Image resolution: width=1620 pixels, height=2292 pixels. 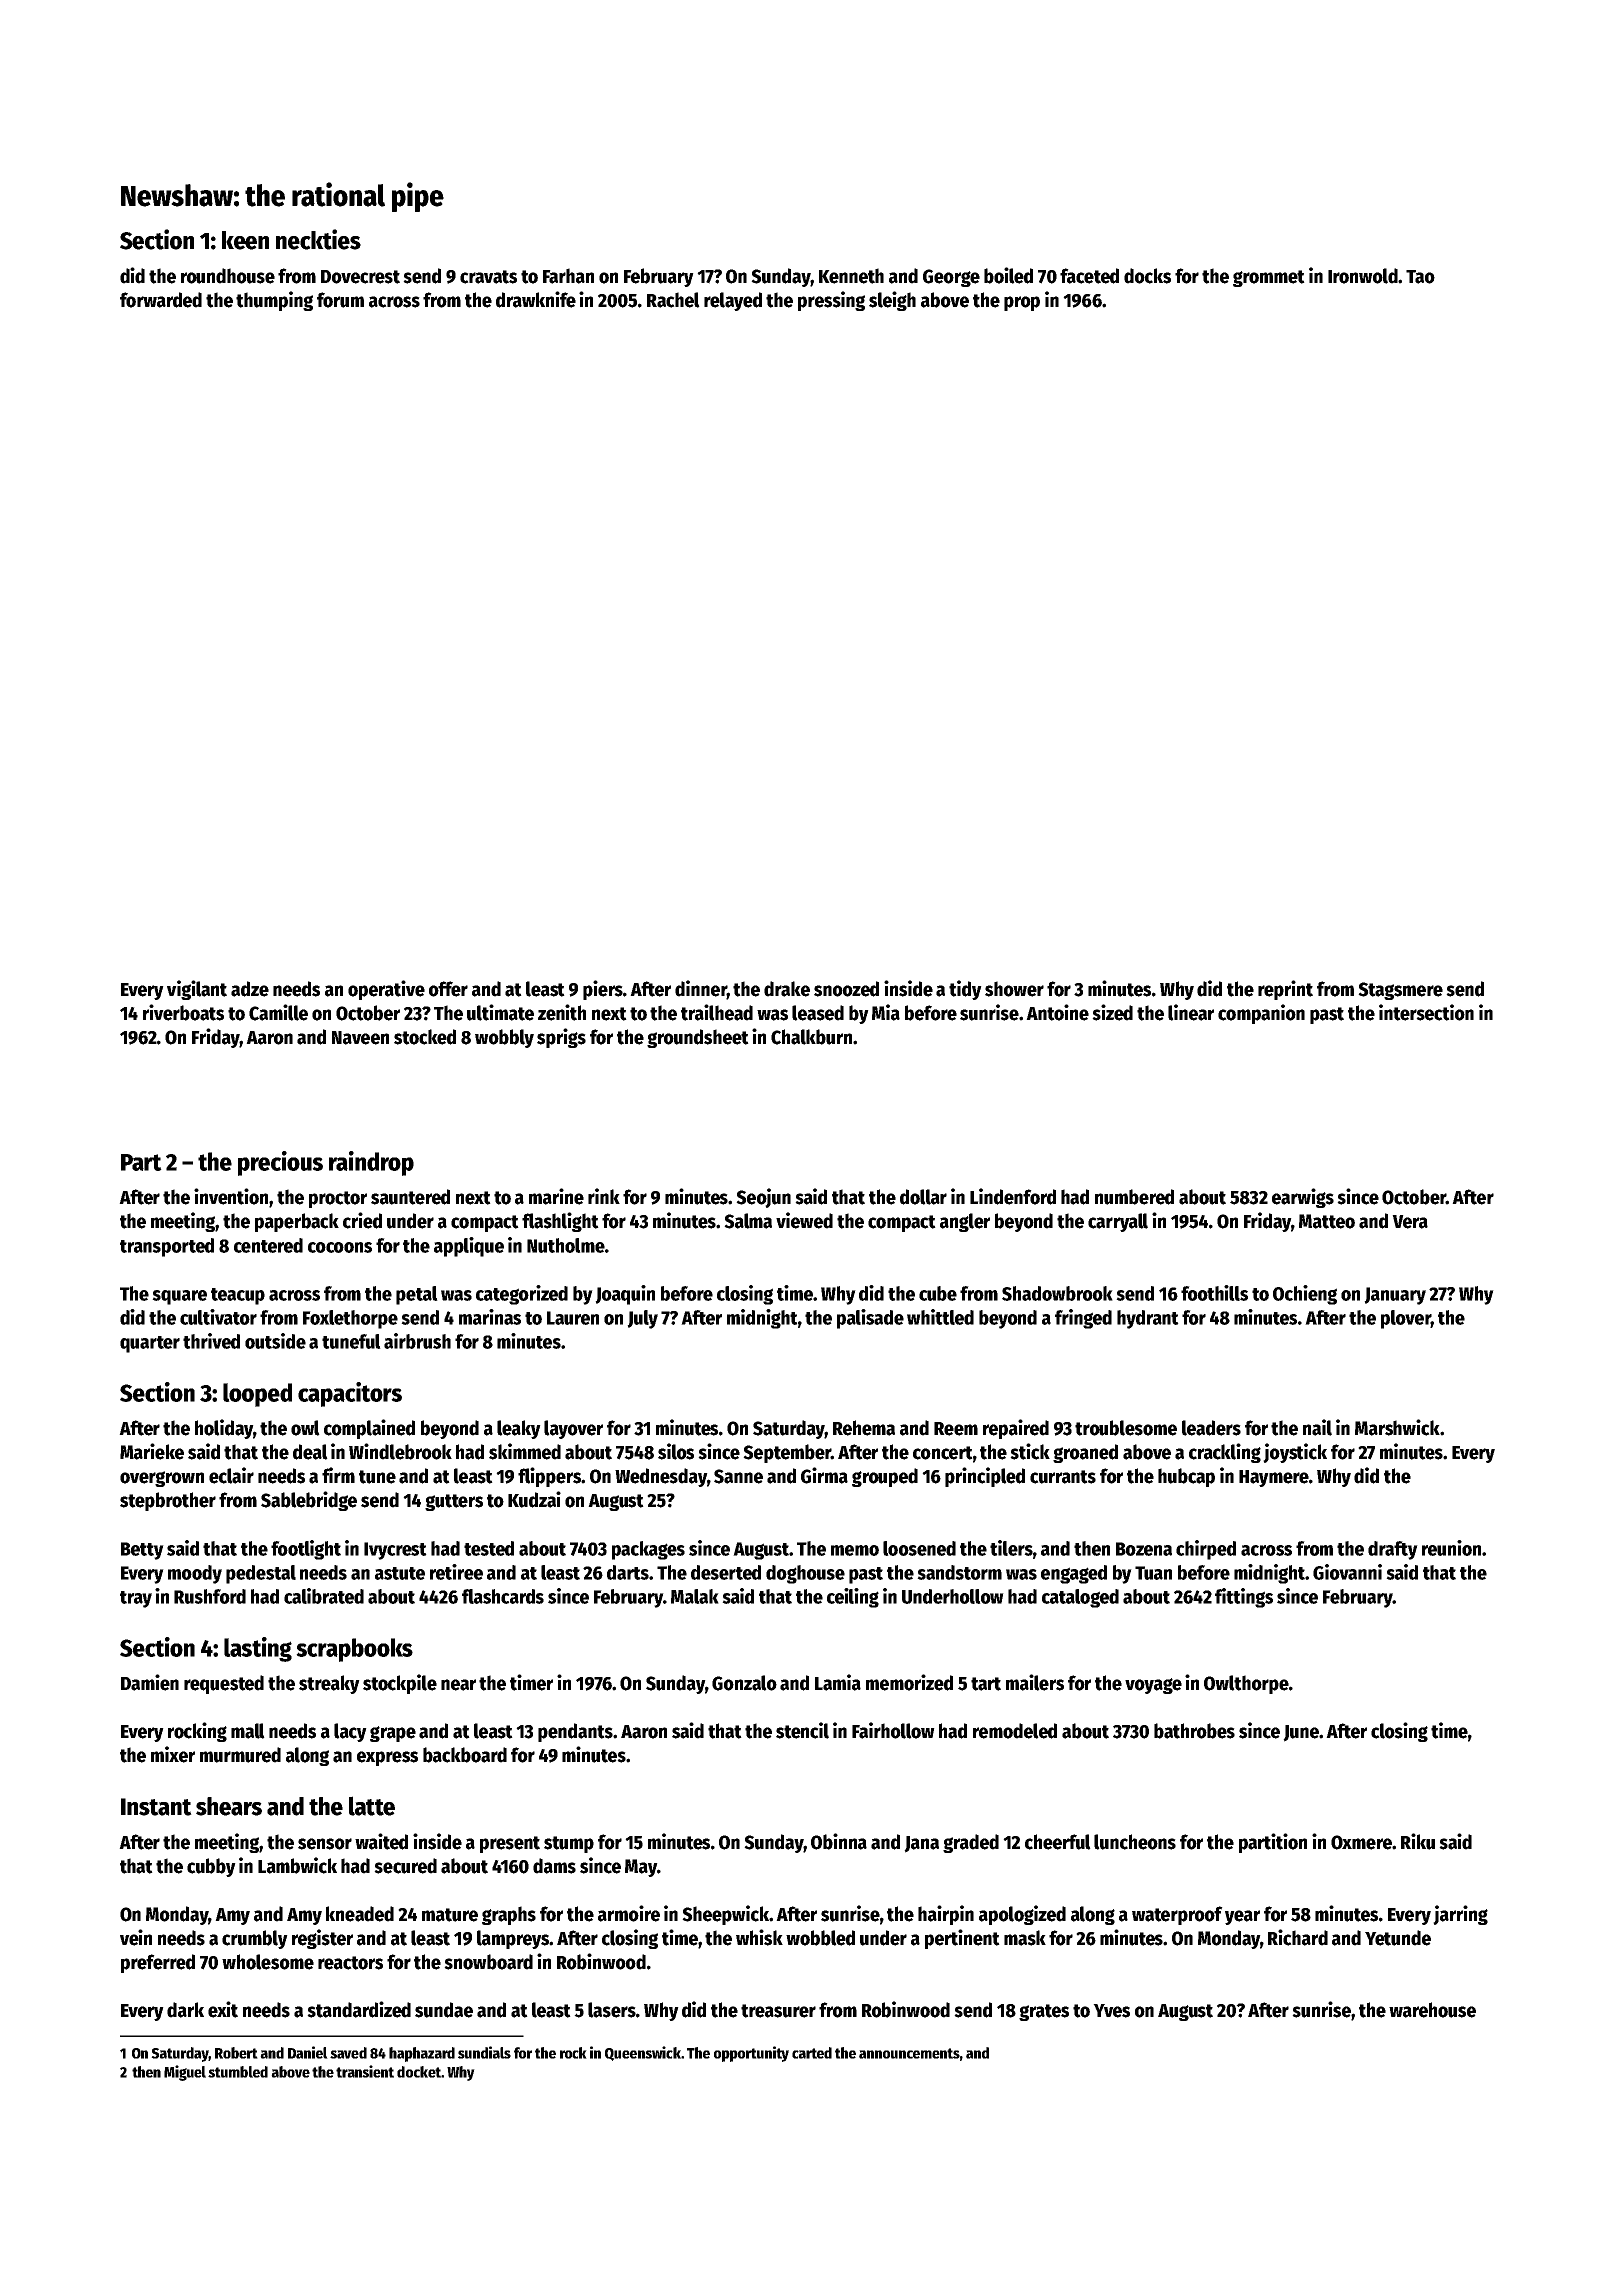 What do you see at coordinates (250, 989) in the screenshot?
I see `adze` at bounding box center [250, 989].
